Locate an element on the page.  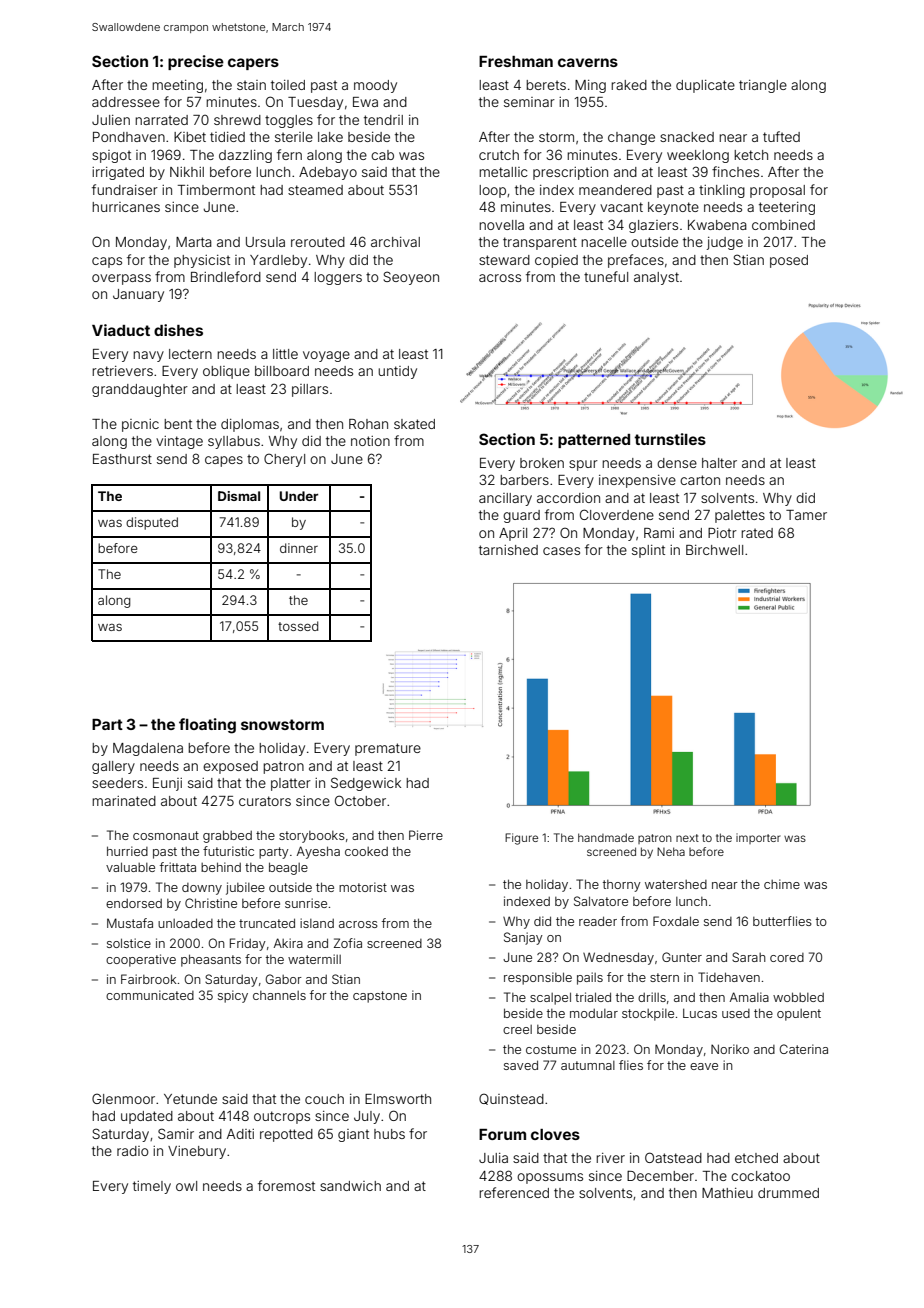
Timbermont is located at coordinates (216, 190).
